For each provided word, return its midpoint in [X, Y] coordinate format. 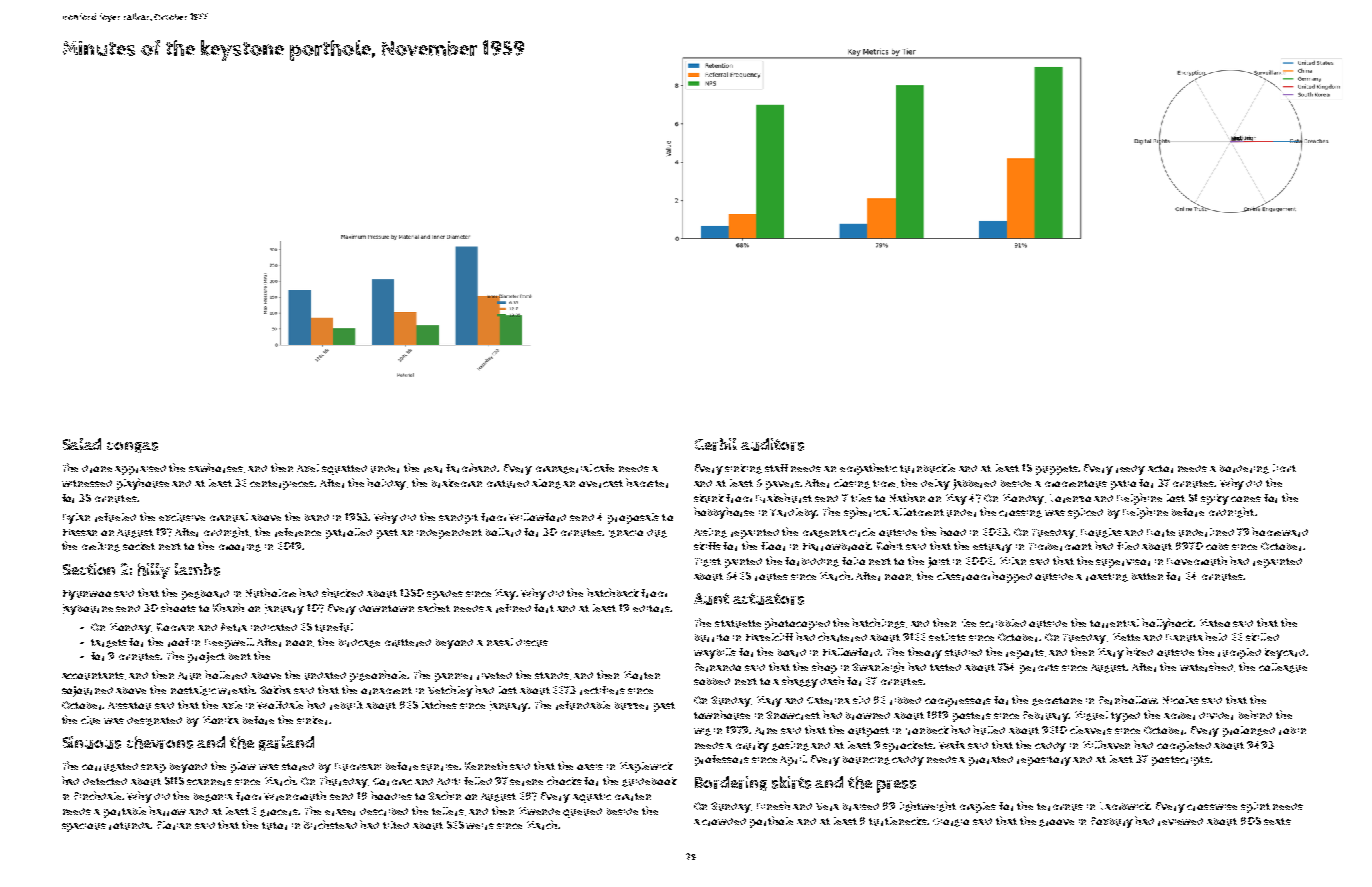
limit [1284, 468]
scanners [209, 782]
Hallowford [852, 652]
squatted [344, 470]
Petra [234, 627]
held [1216, 636]
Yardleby [793, 513]
